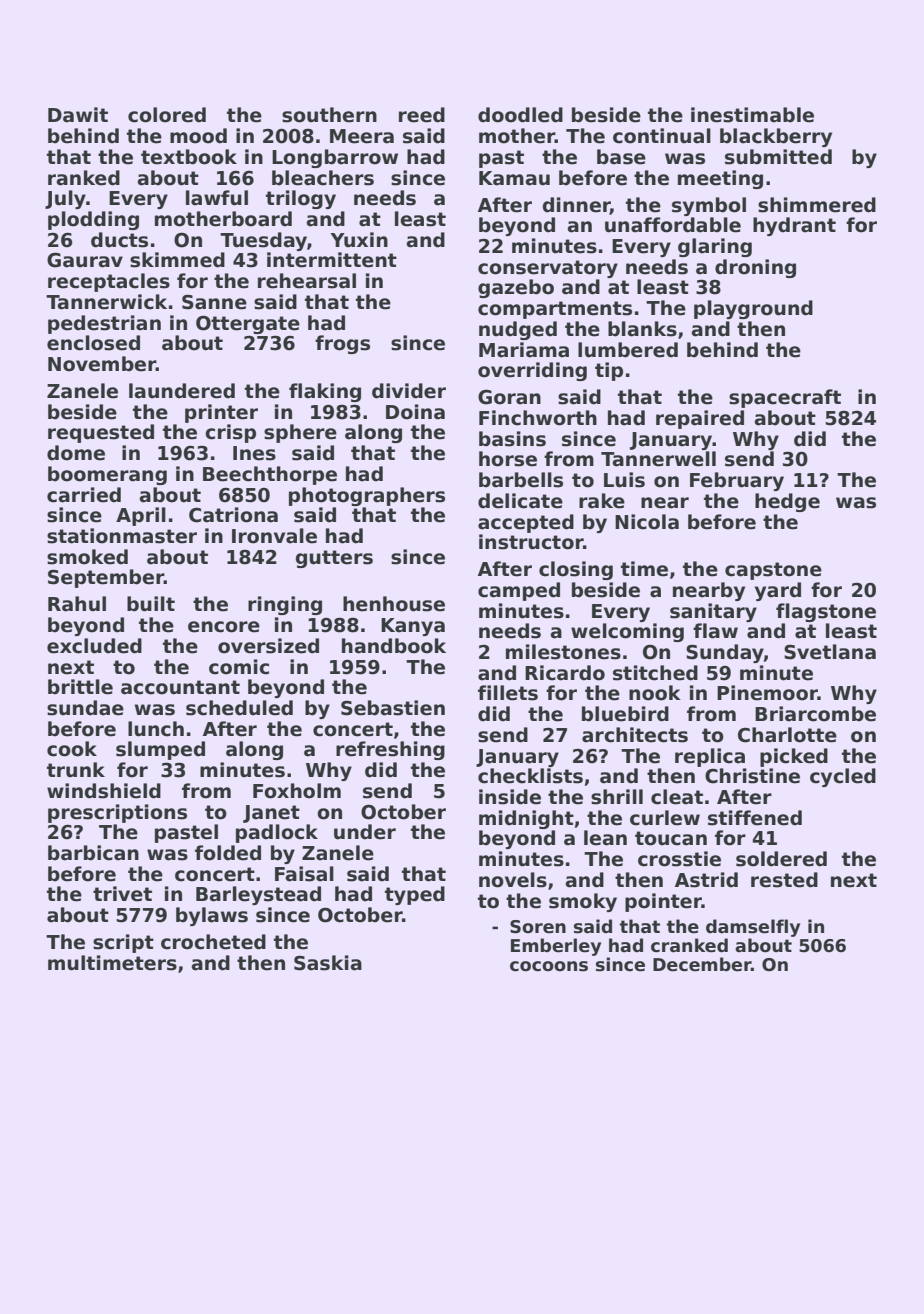 This screenshot has width=924, height=1314. What do you see at coordinates (519, 591) in the screenshot?
I see `camped` at bounding box center [519, 591].
